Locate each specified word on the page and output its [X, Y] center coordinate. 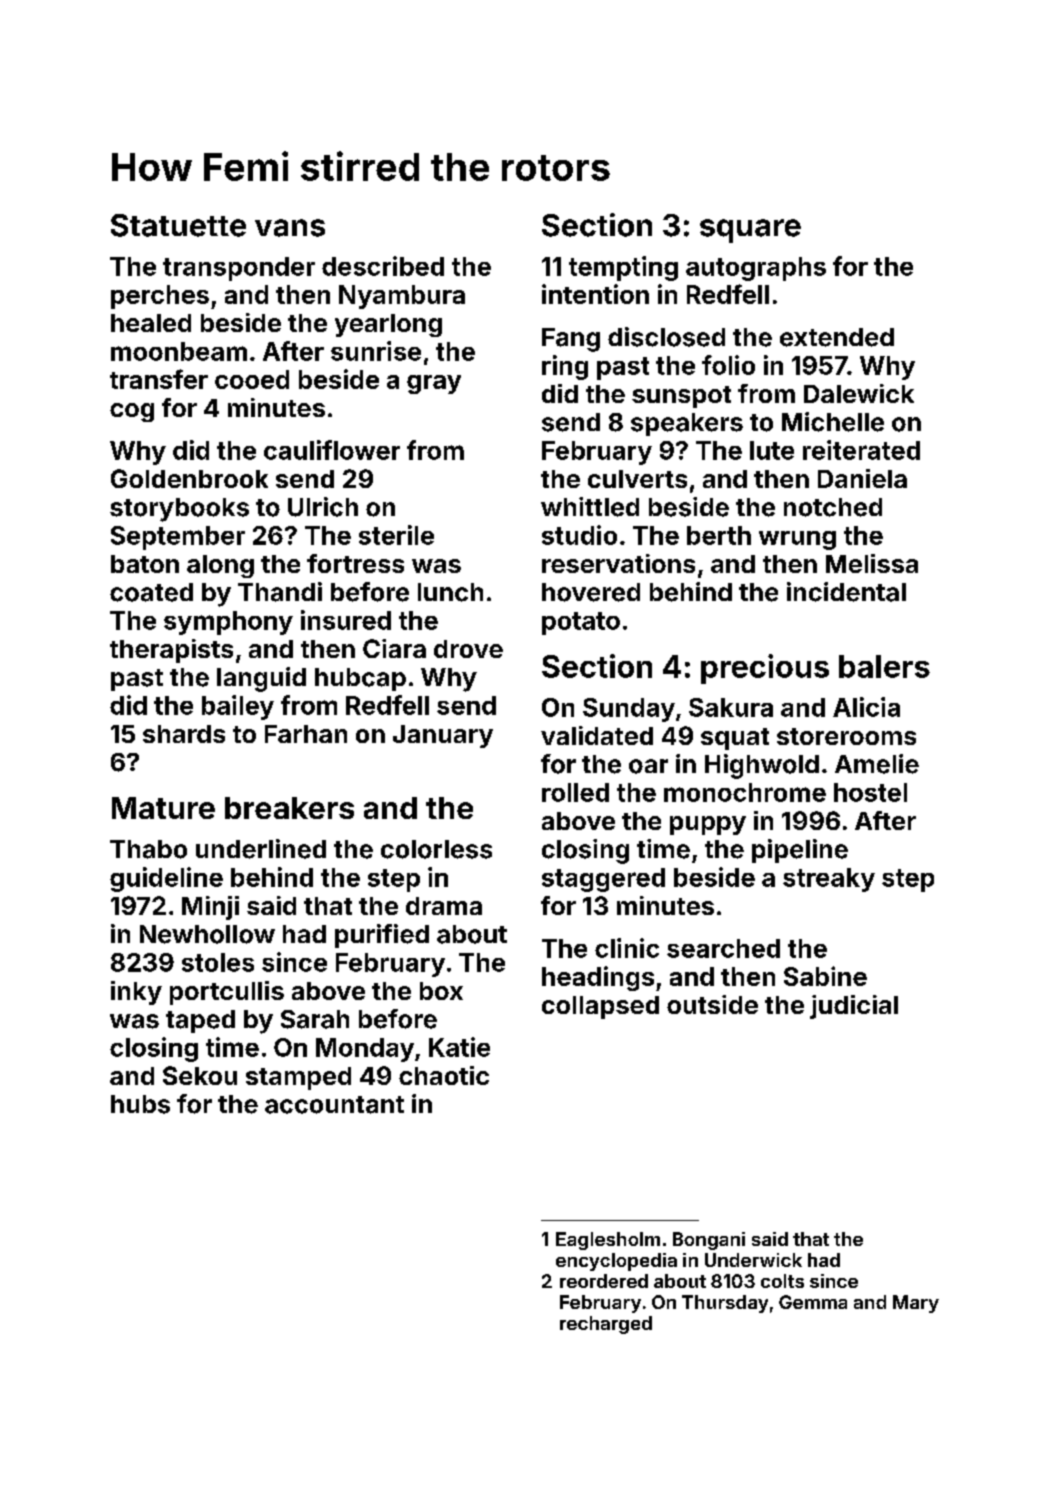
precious [765, 669]
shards [184, 734]
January [443, 736]
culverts [637, 479]
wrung [797, 540]
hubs [140, 1104]
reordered [604, 1281]
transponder [239, 269]
